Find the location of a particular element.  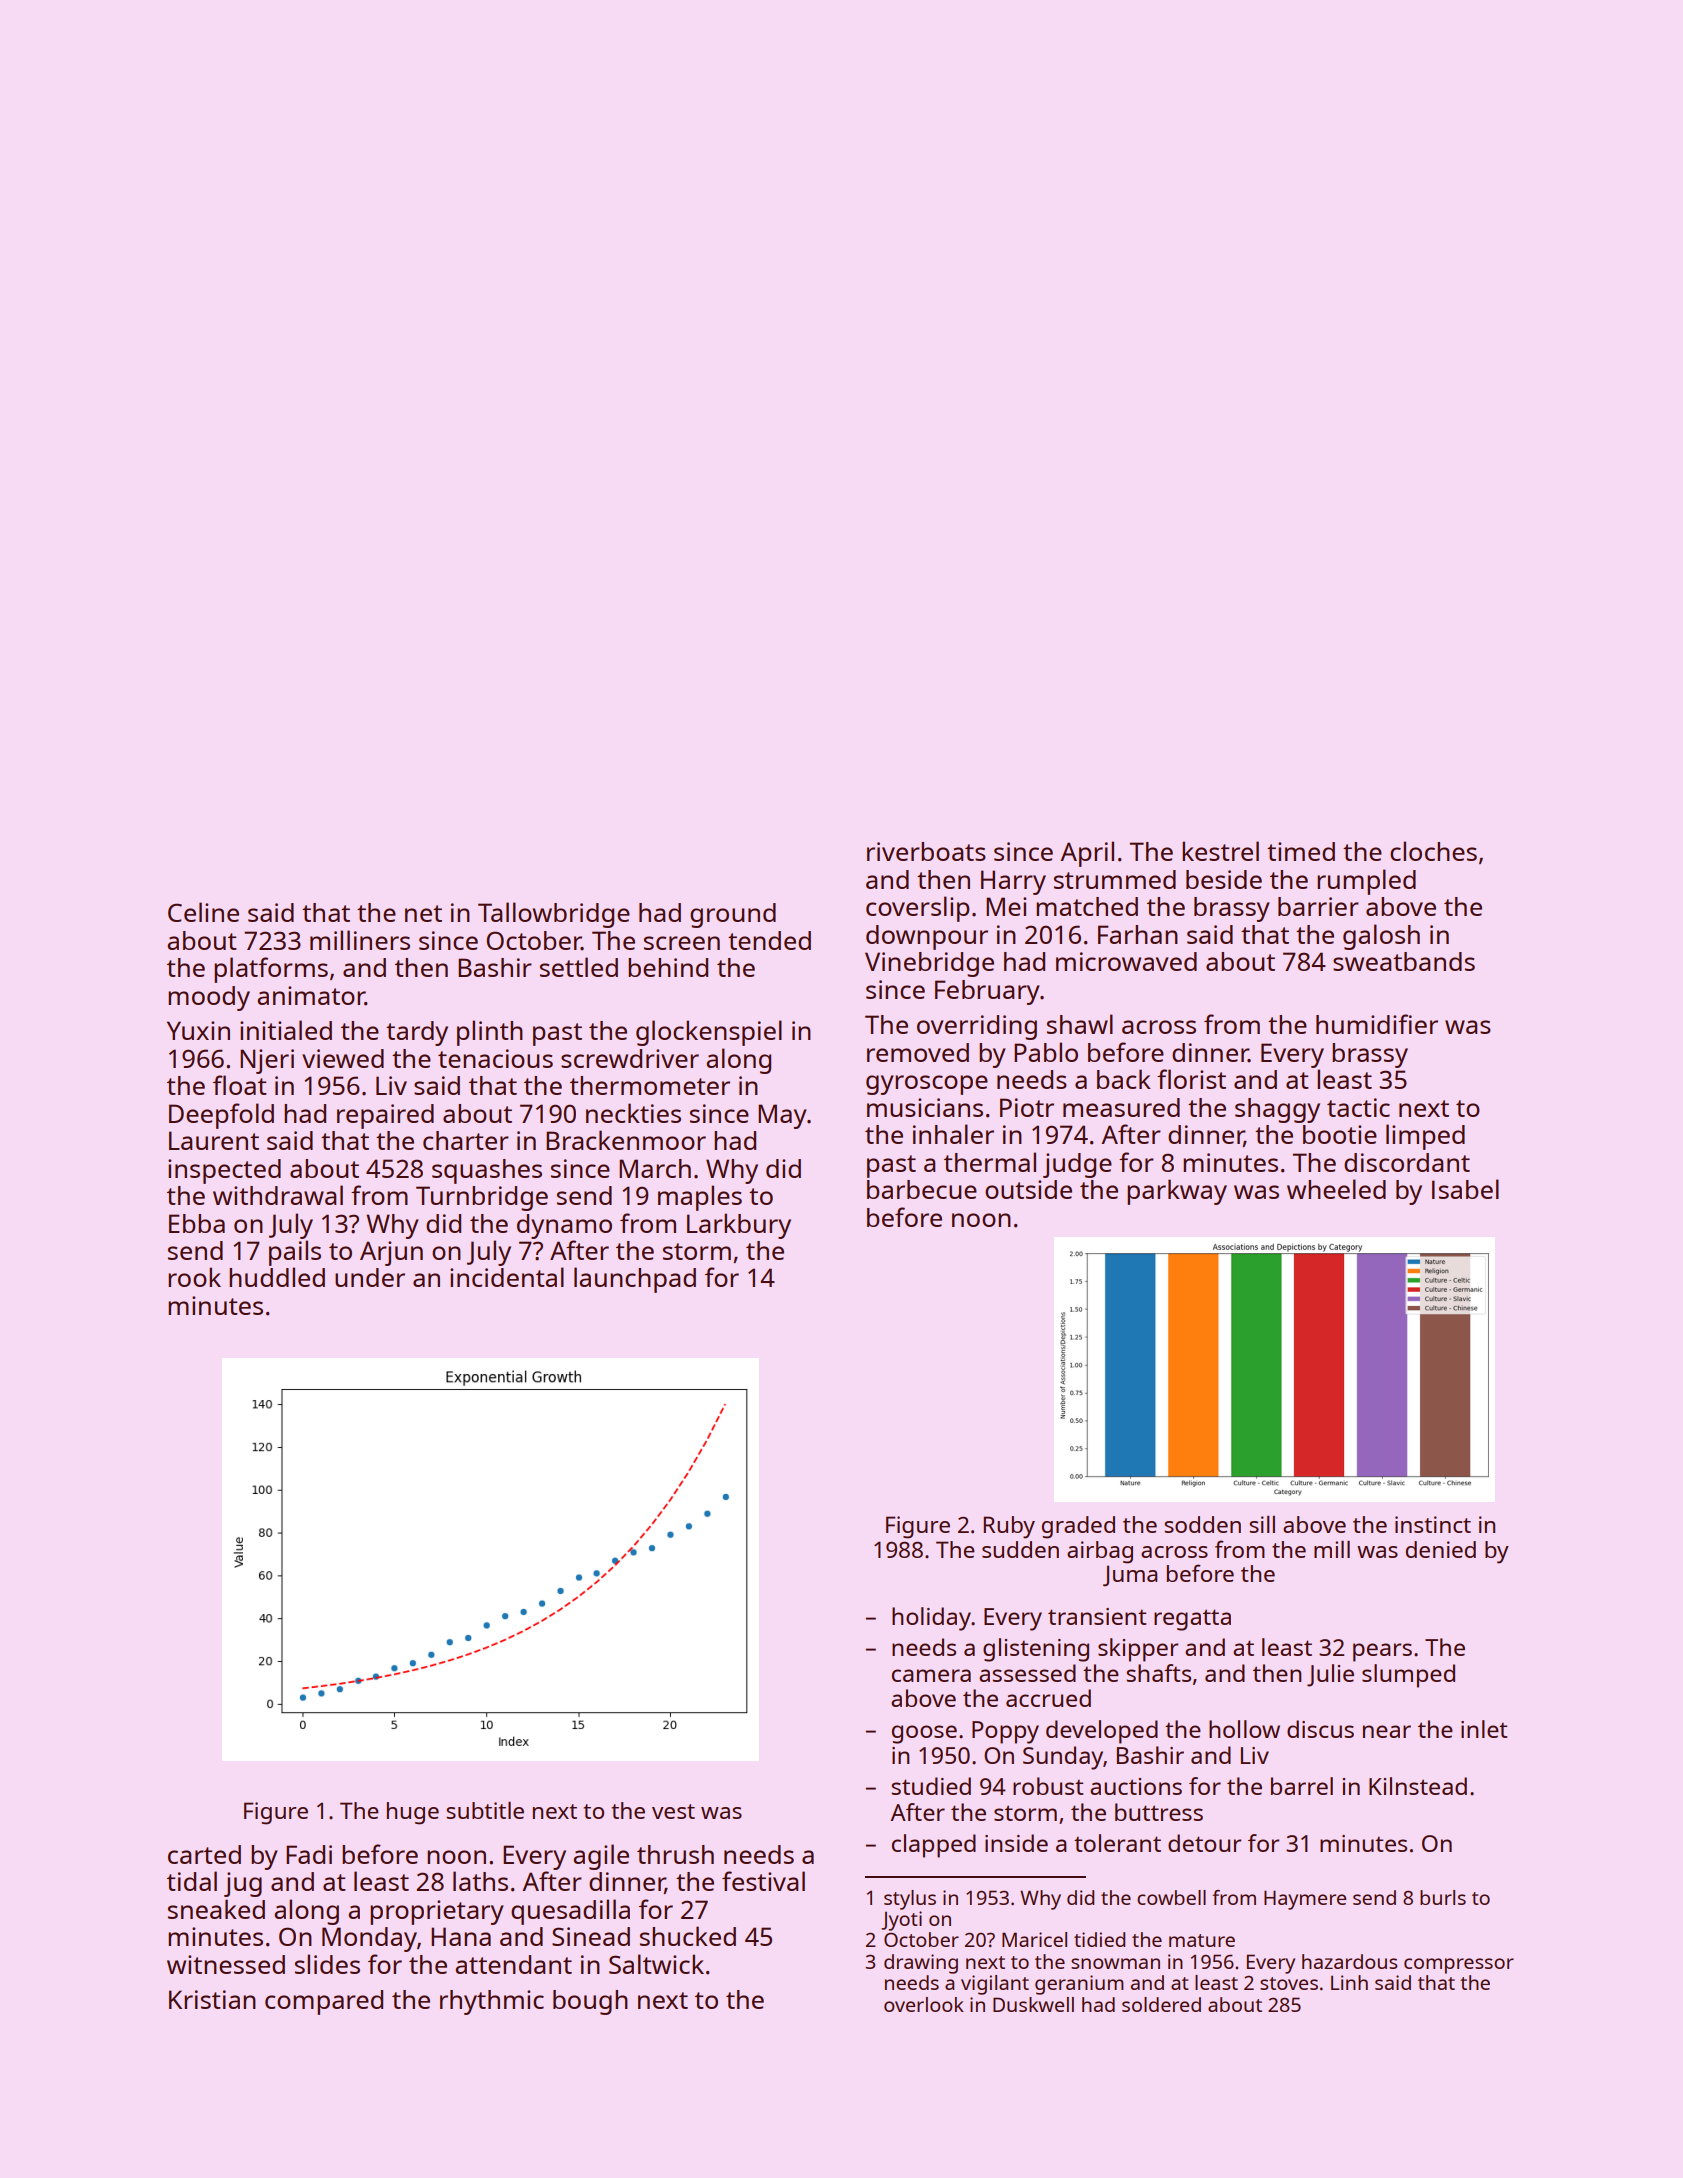

ground is located at coordinates (733, 915).
